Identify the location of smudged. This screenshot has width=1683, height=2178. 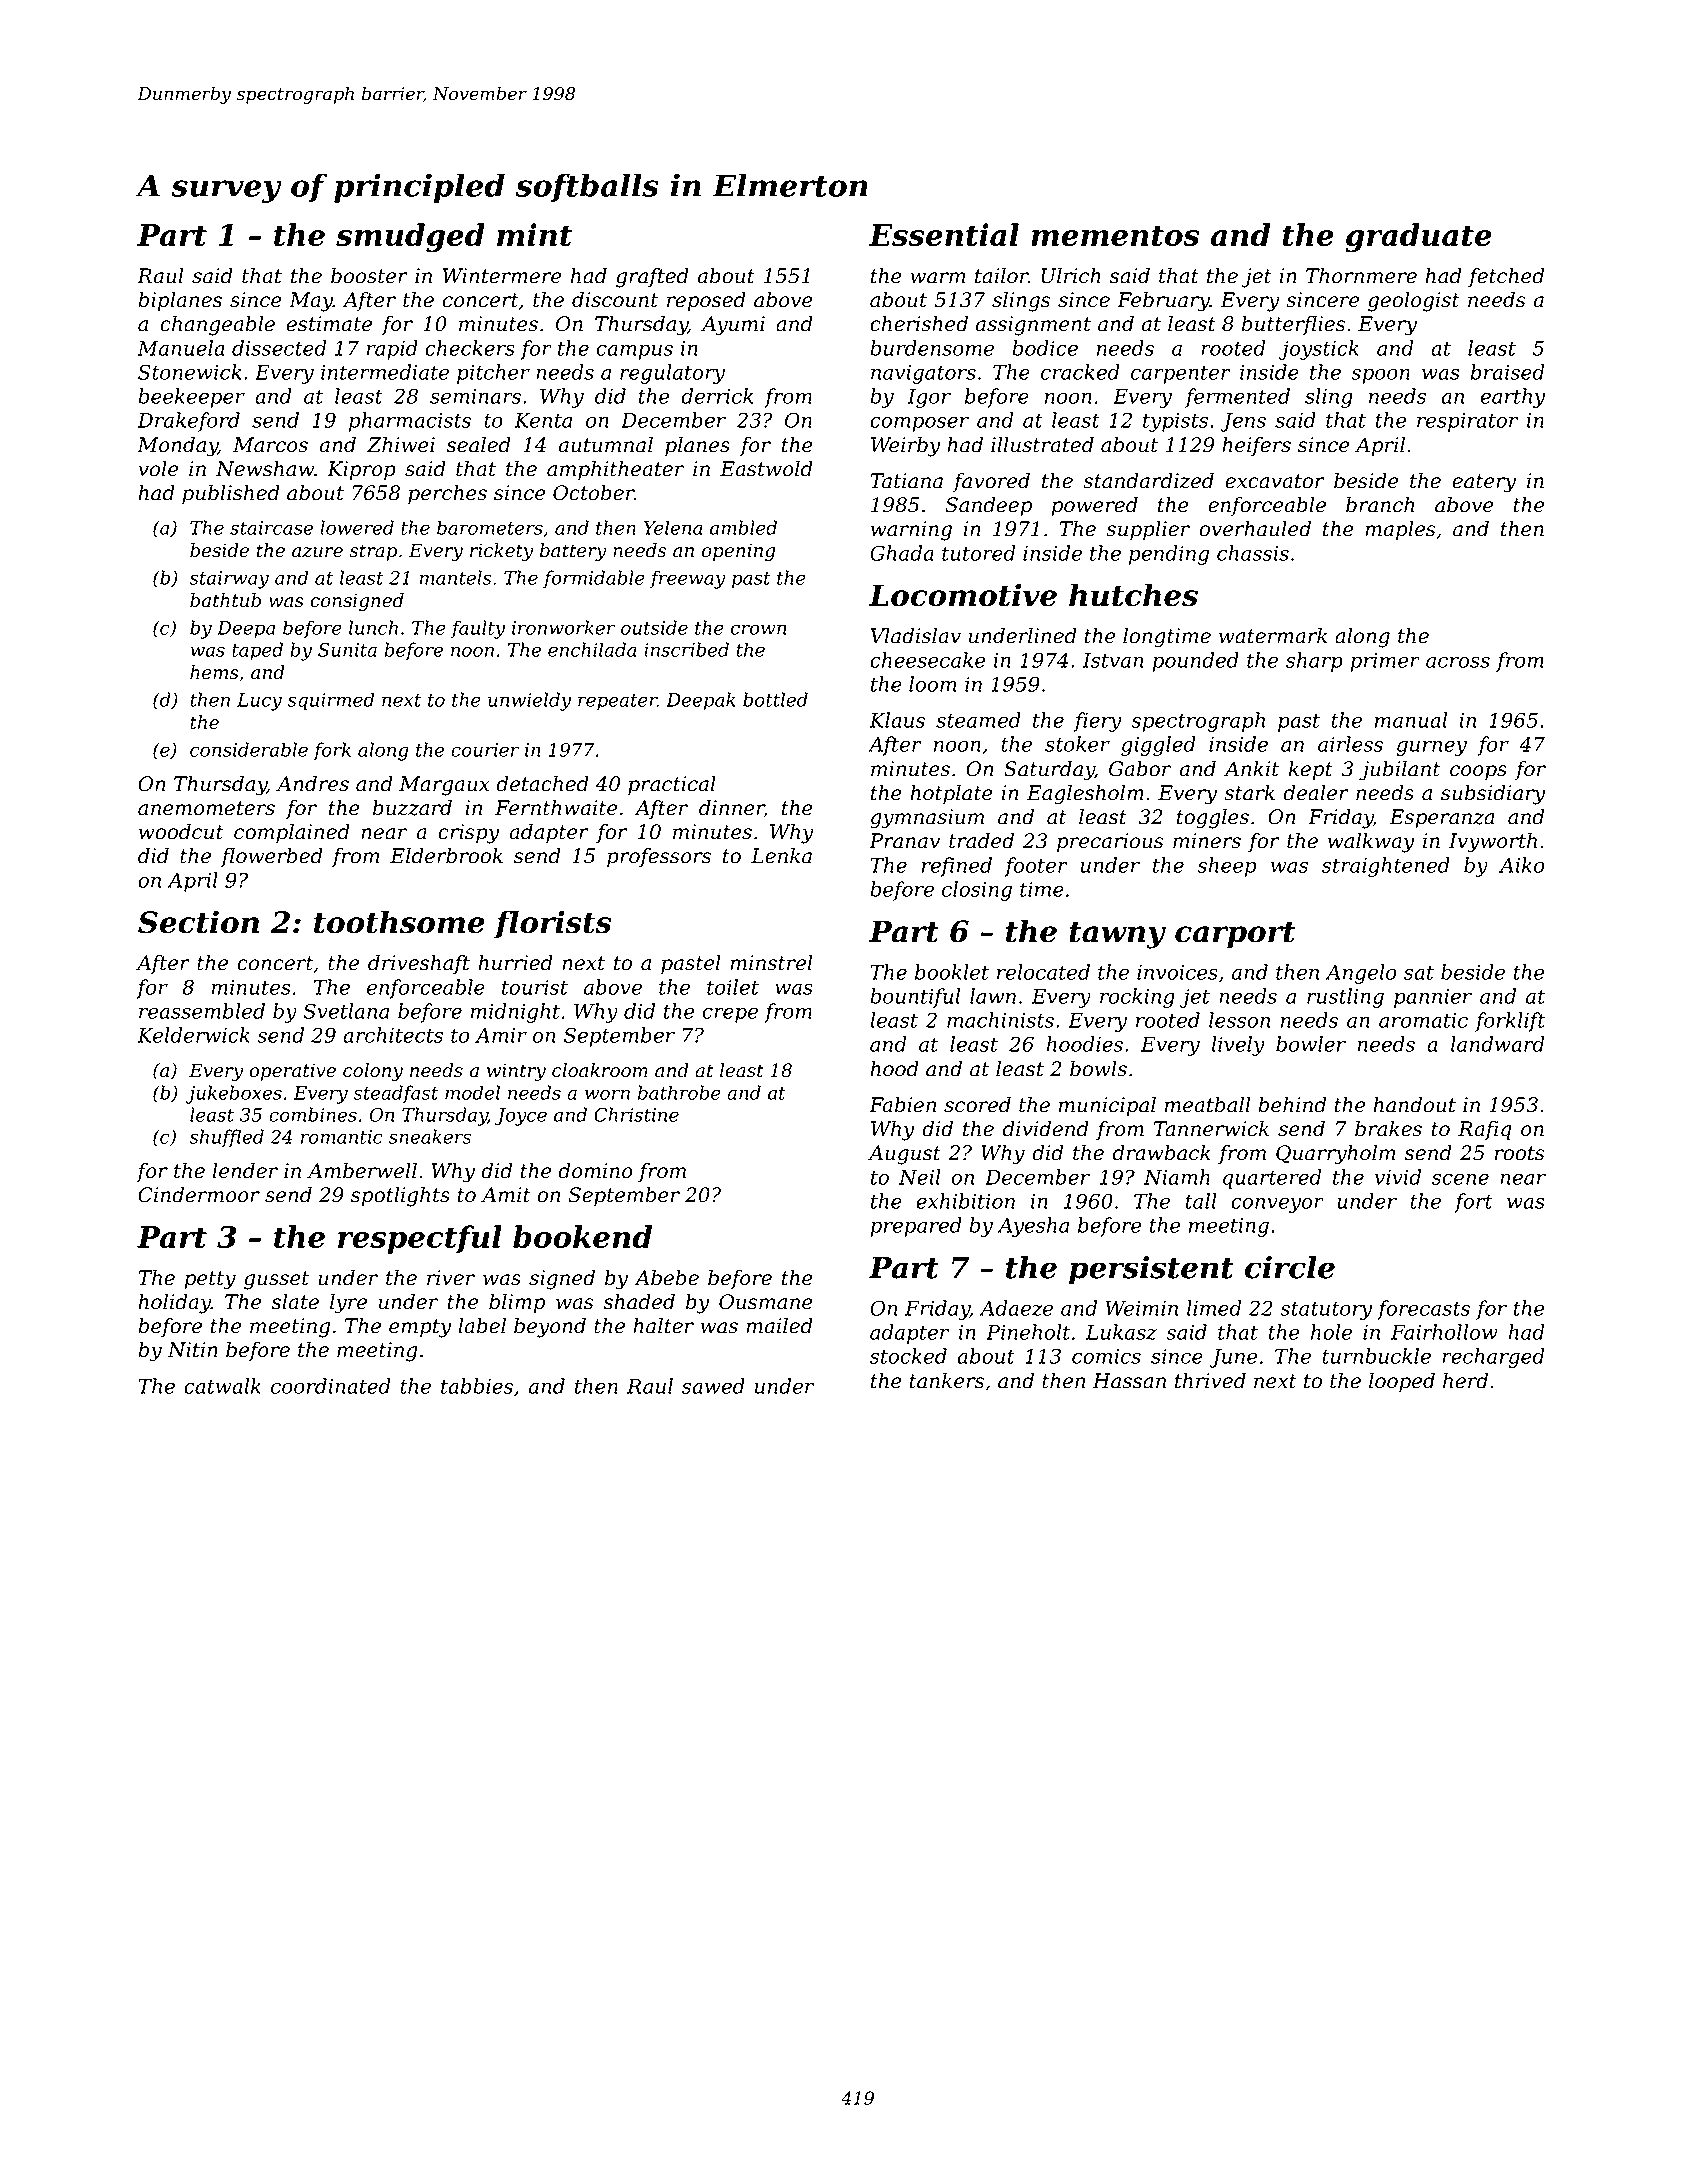
(410, 237).
